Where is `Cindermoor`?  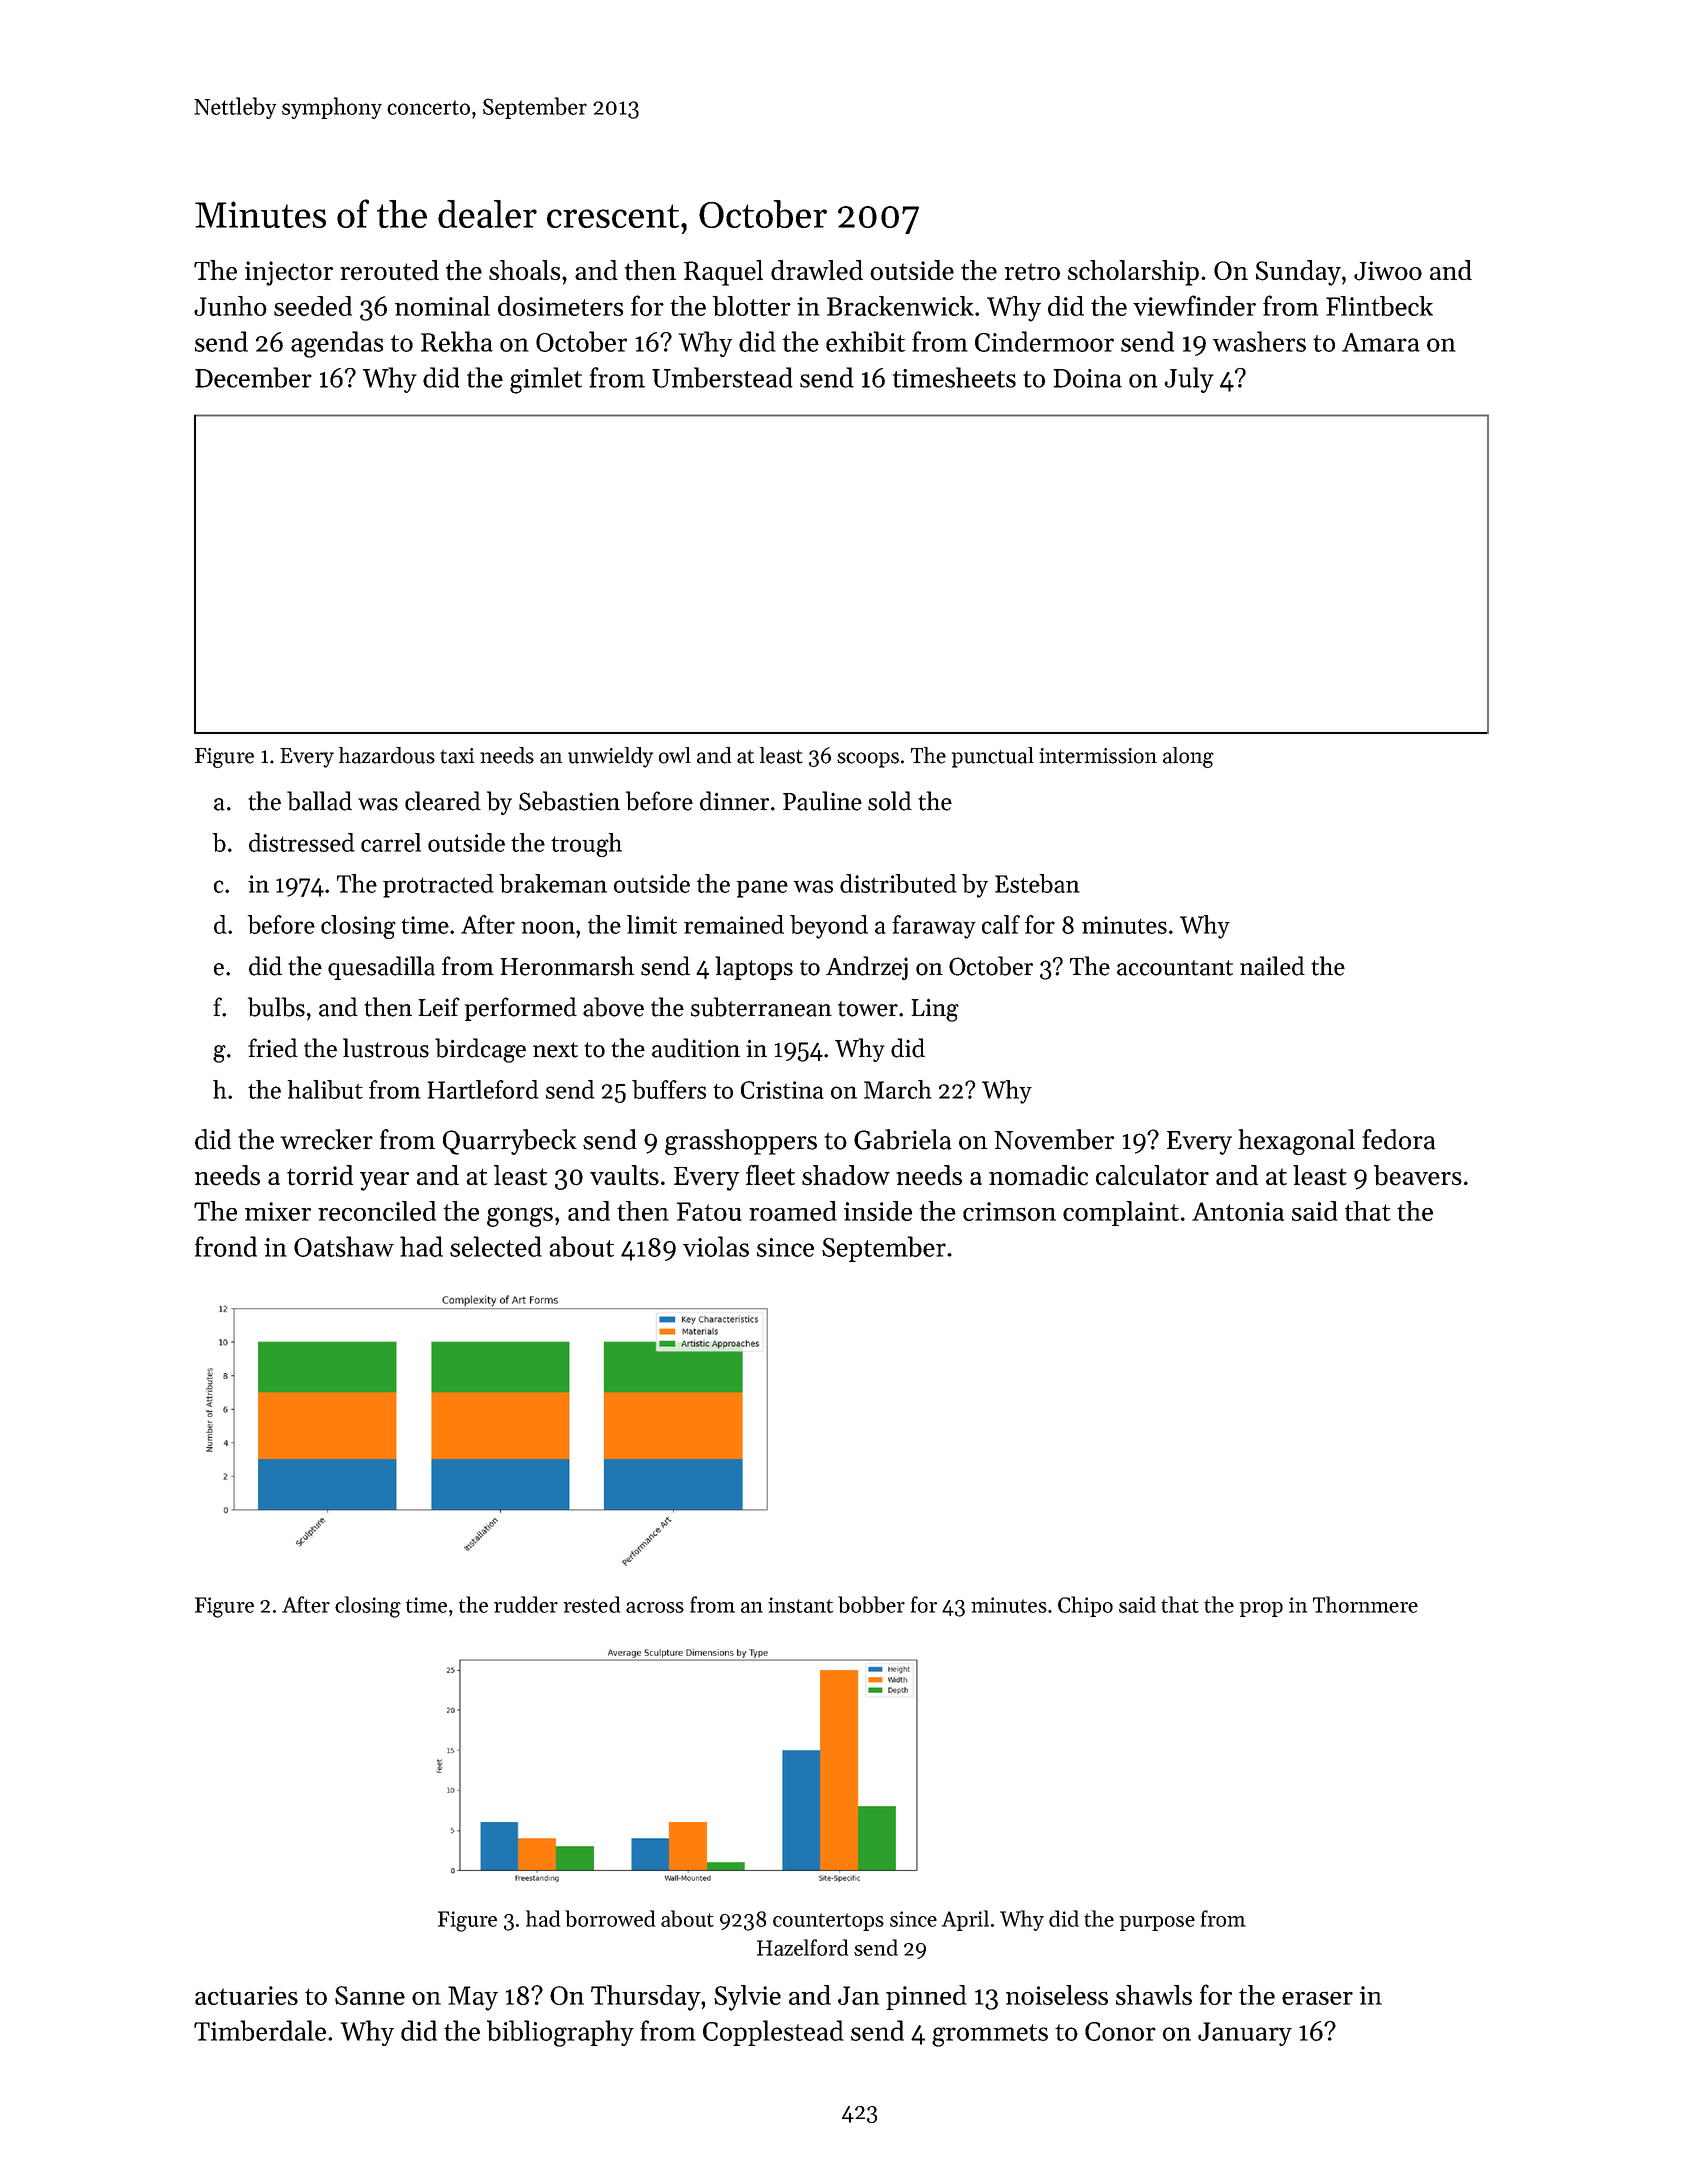 Cindermoor is located at coordinates (1044, 341).
